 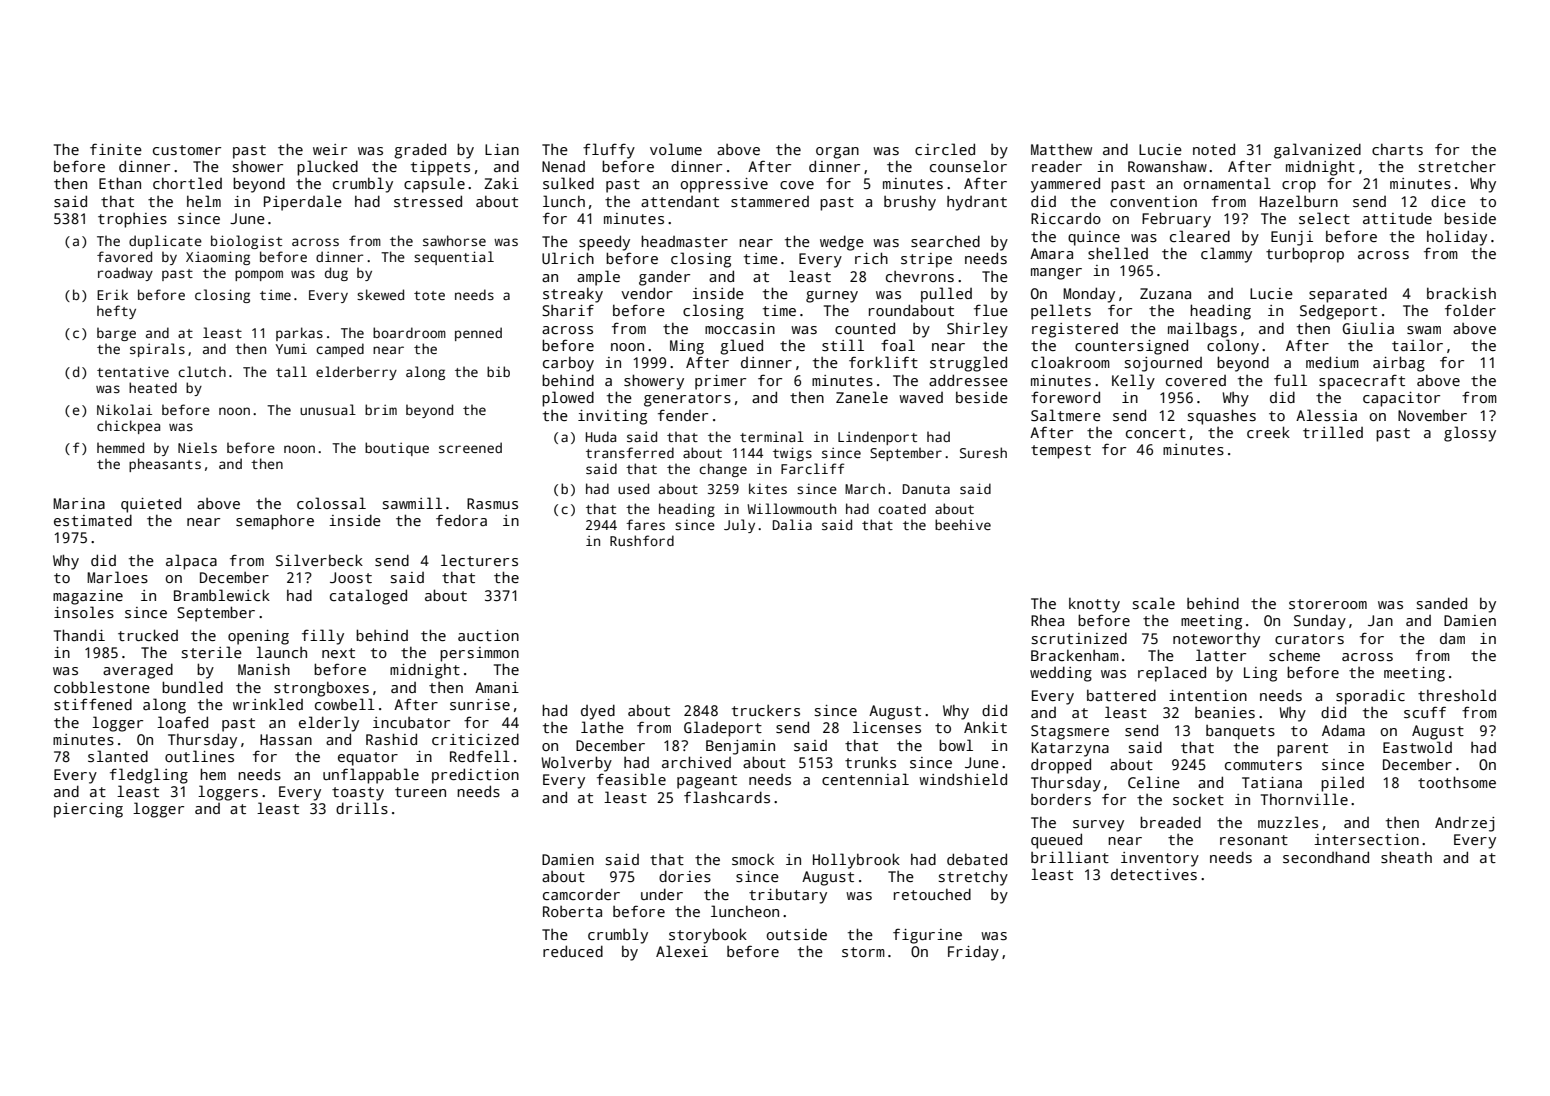 I want to click on stressed, so click(x=428, y=201).
